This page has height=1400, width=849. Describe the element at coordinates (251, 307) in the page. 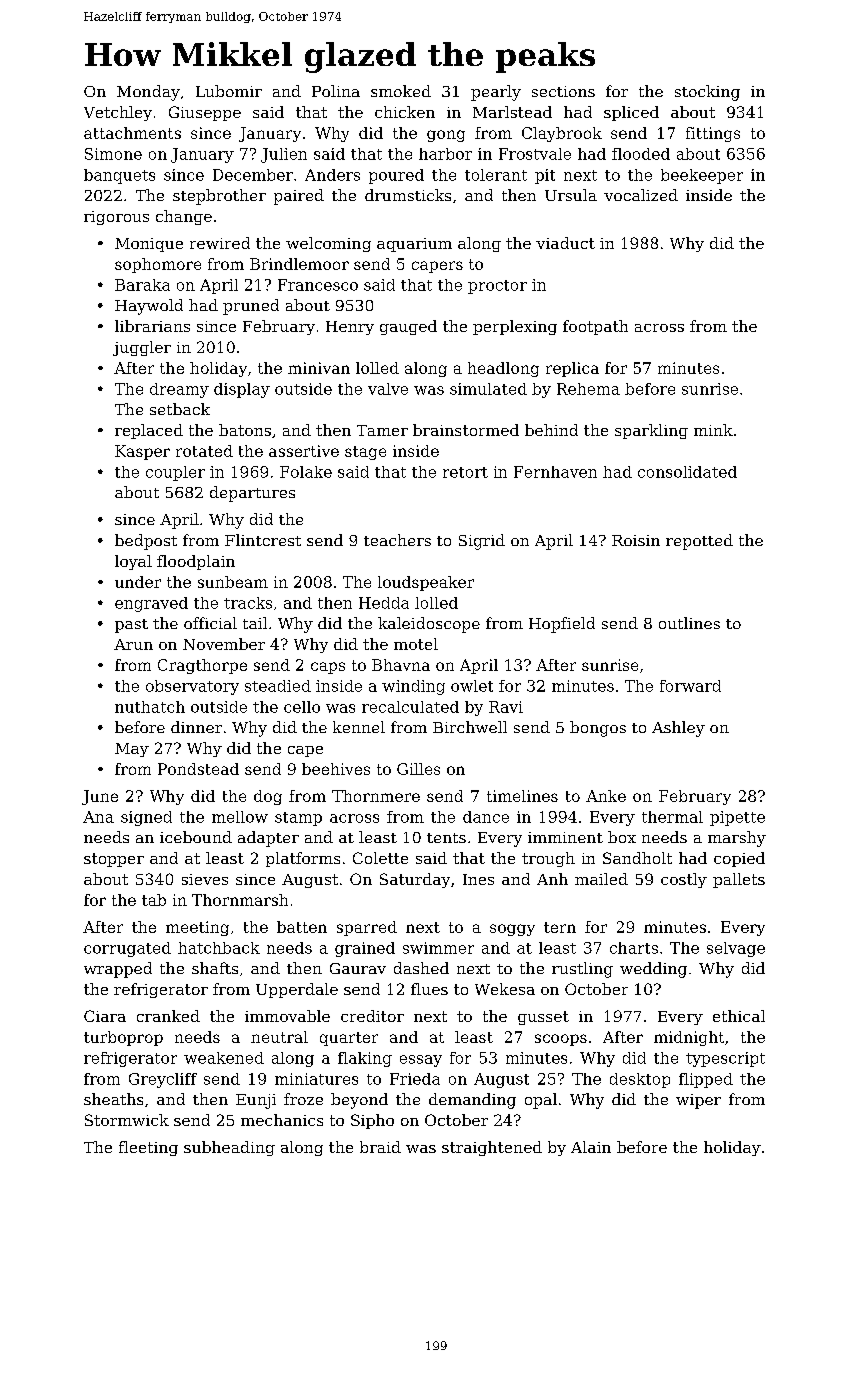

I see `pruned` at that location.
